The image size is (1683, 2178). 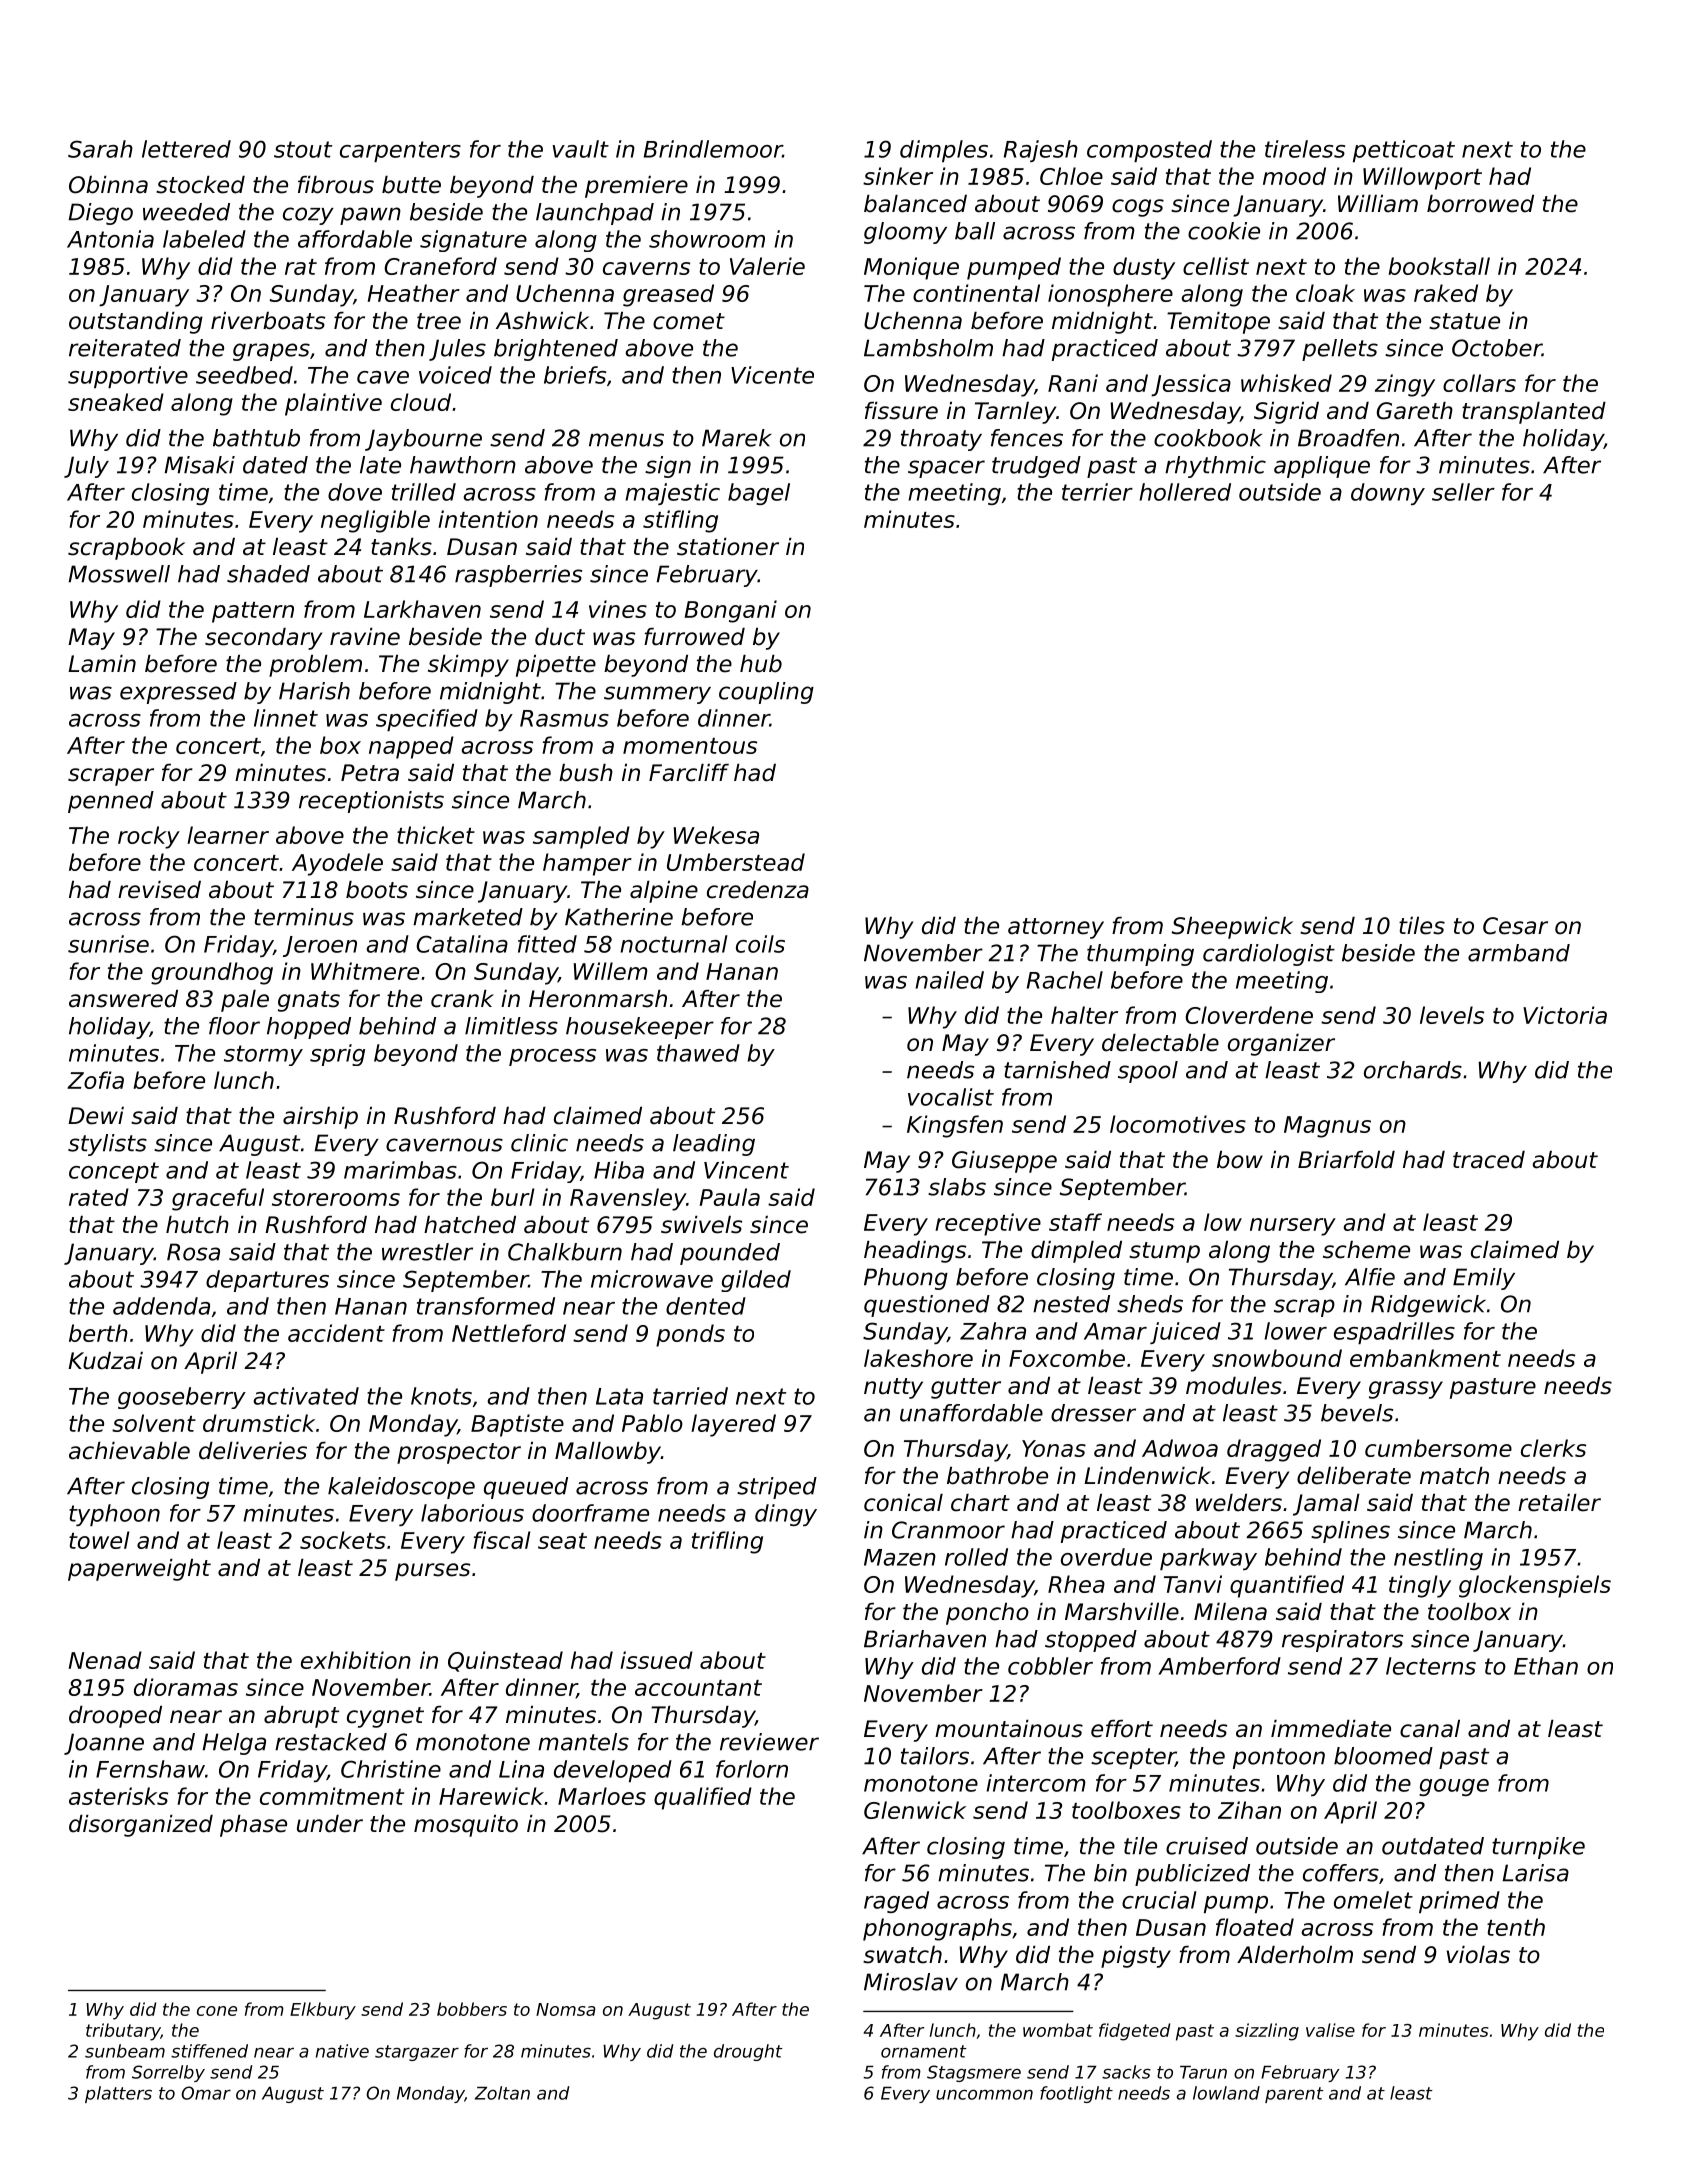 I want to click on gooseberry, so click(x=182, y=1398).
